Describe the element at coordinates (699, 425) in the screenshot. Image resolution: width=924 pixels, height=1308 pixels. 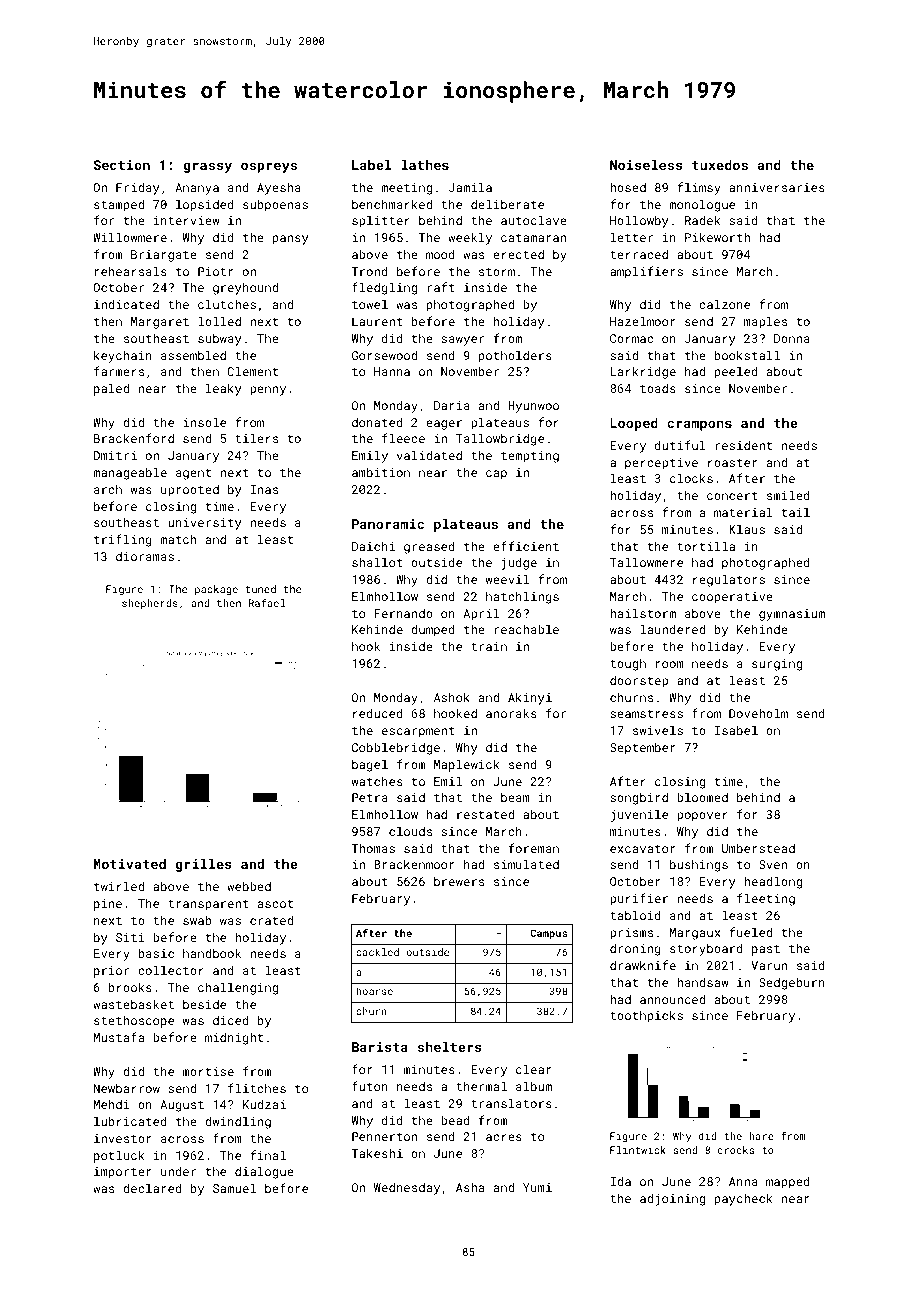
I see `crampons` at that location.
